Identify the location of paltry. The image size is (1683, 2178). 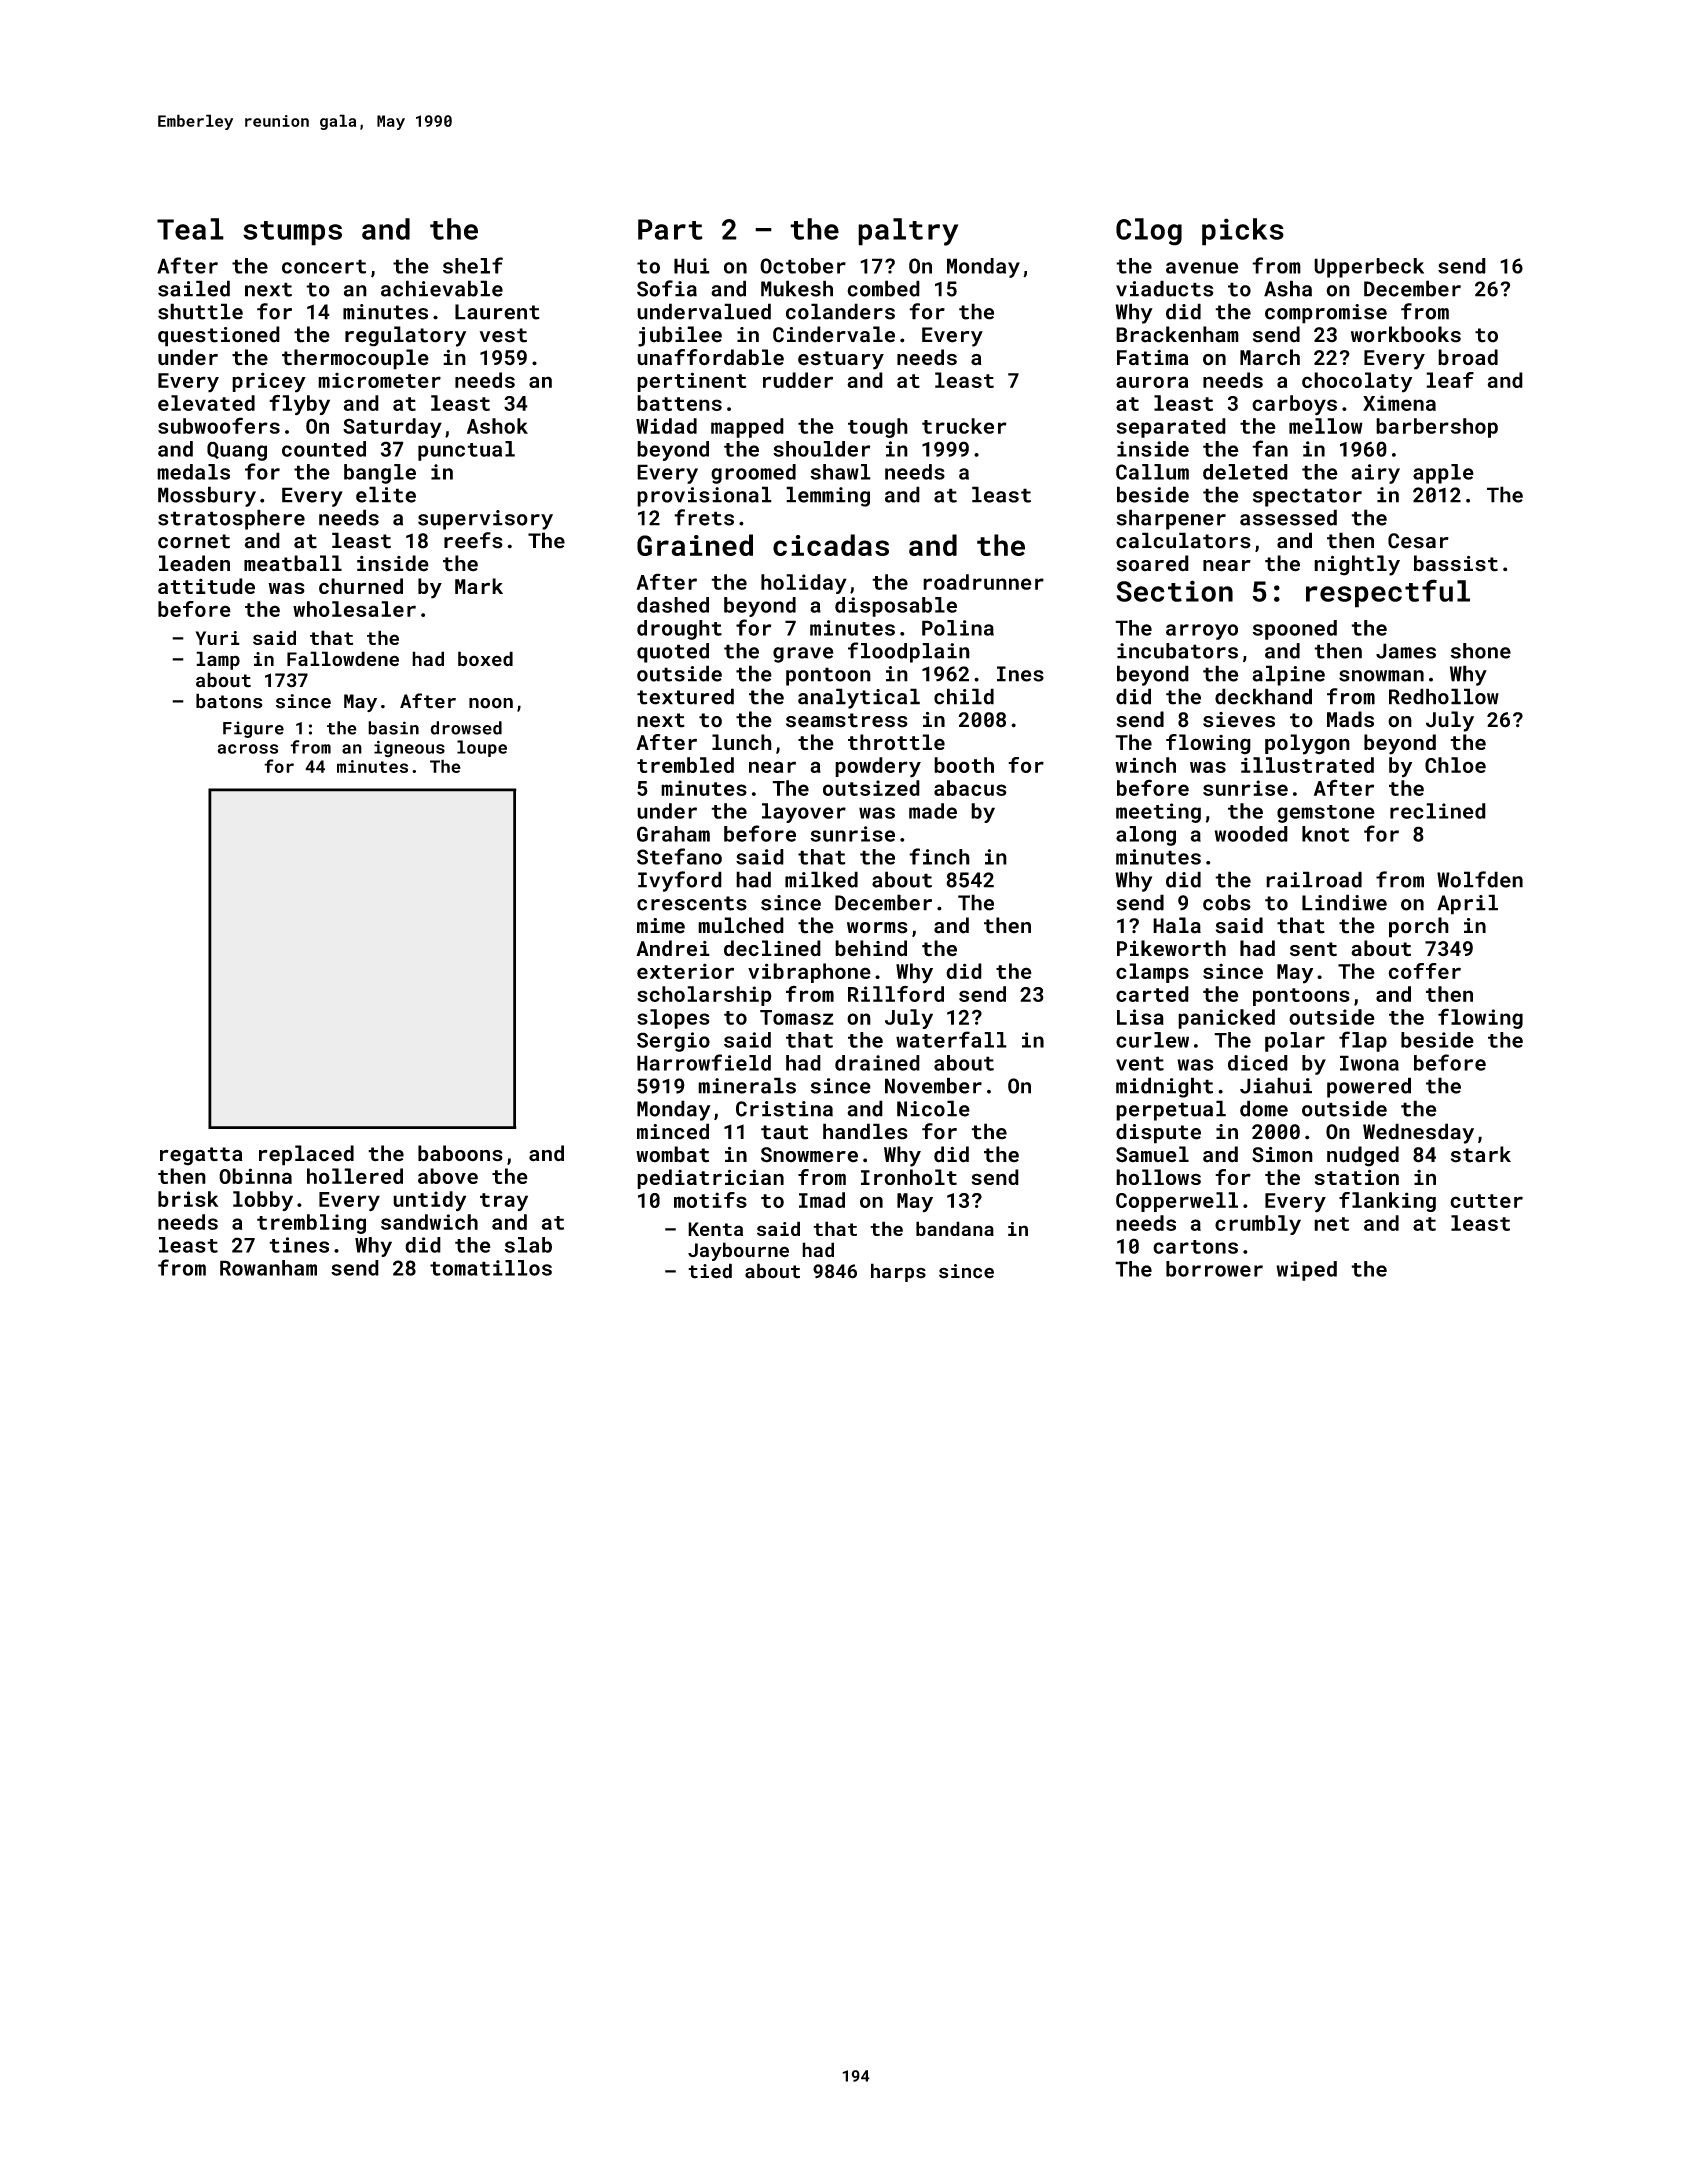
(908, 232).
